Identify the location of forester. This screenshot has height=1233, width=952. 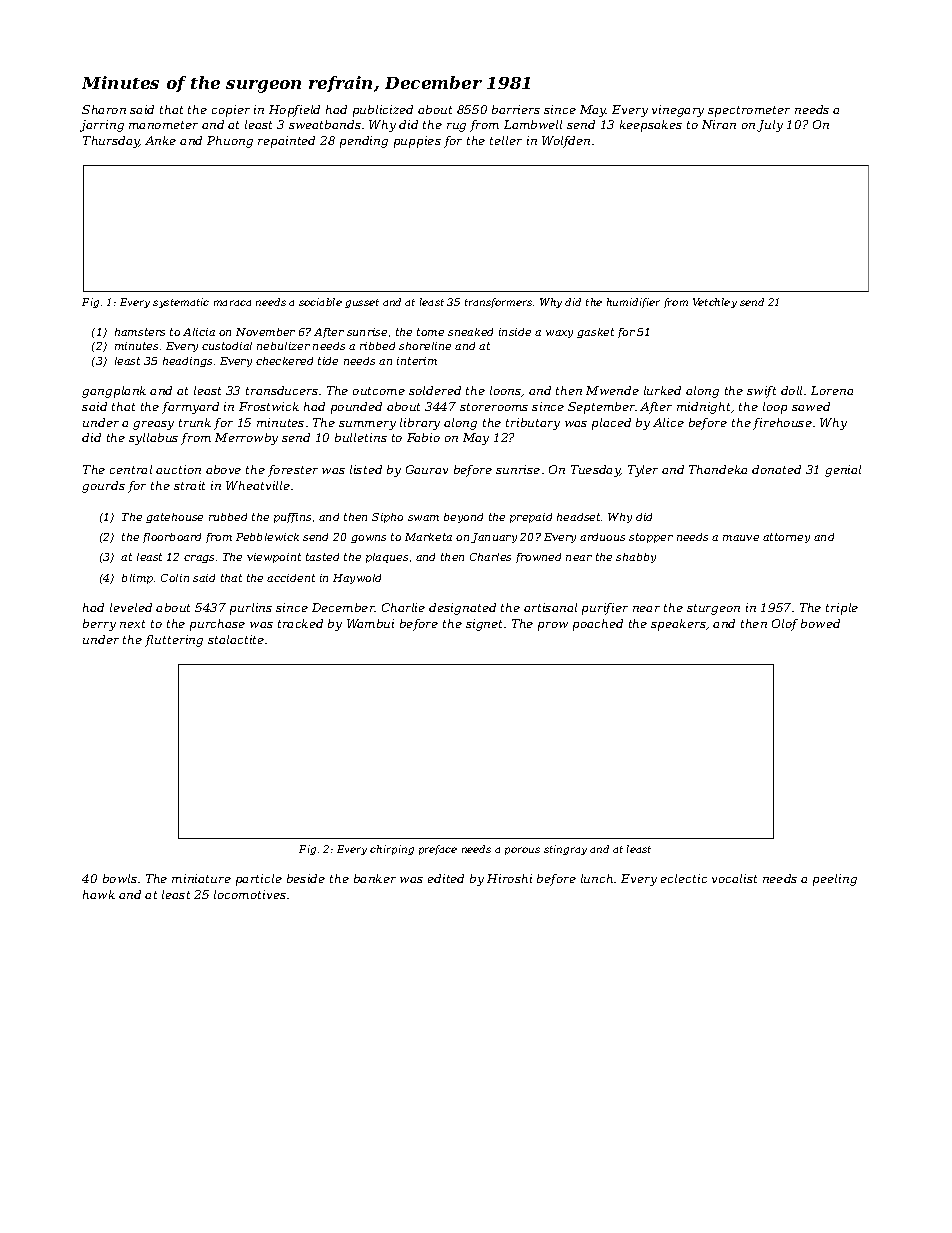
(293, 471).
